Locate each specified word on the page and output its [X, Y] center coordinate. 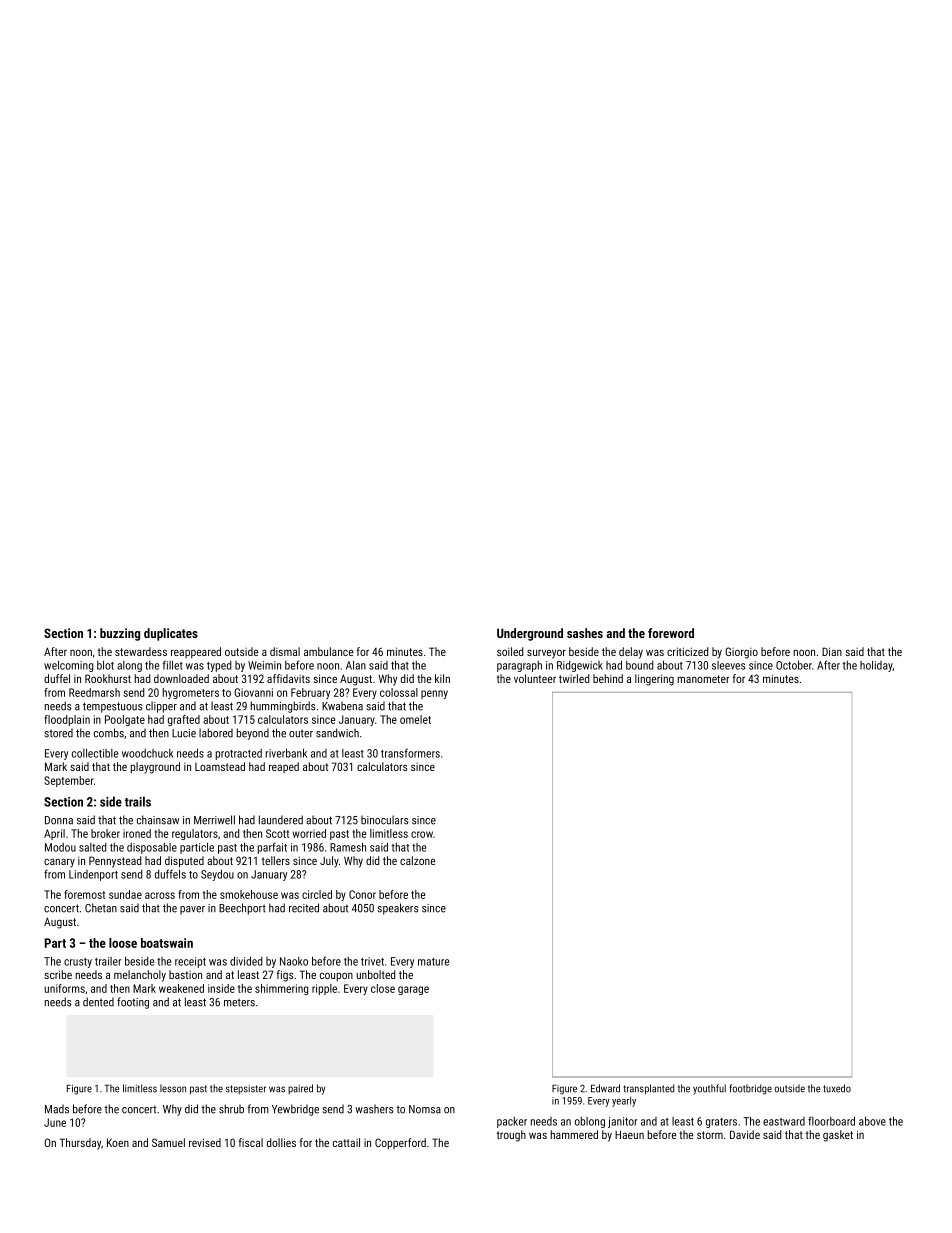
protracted [239, 754]
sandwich [337, 733]
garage [413, 990]
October [794, 665]
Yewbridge [295, 1110]
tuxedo [837, 1088]
